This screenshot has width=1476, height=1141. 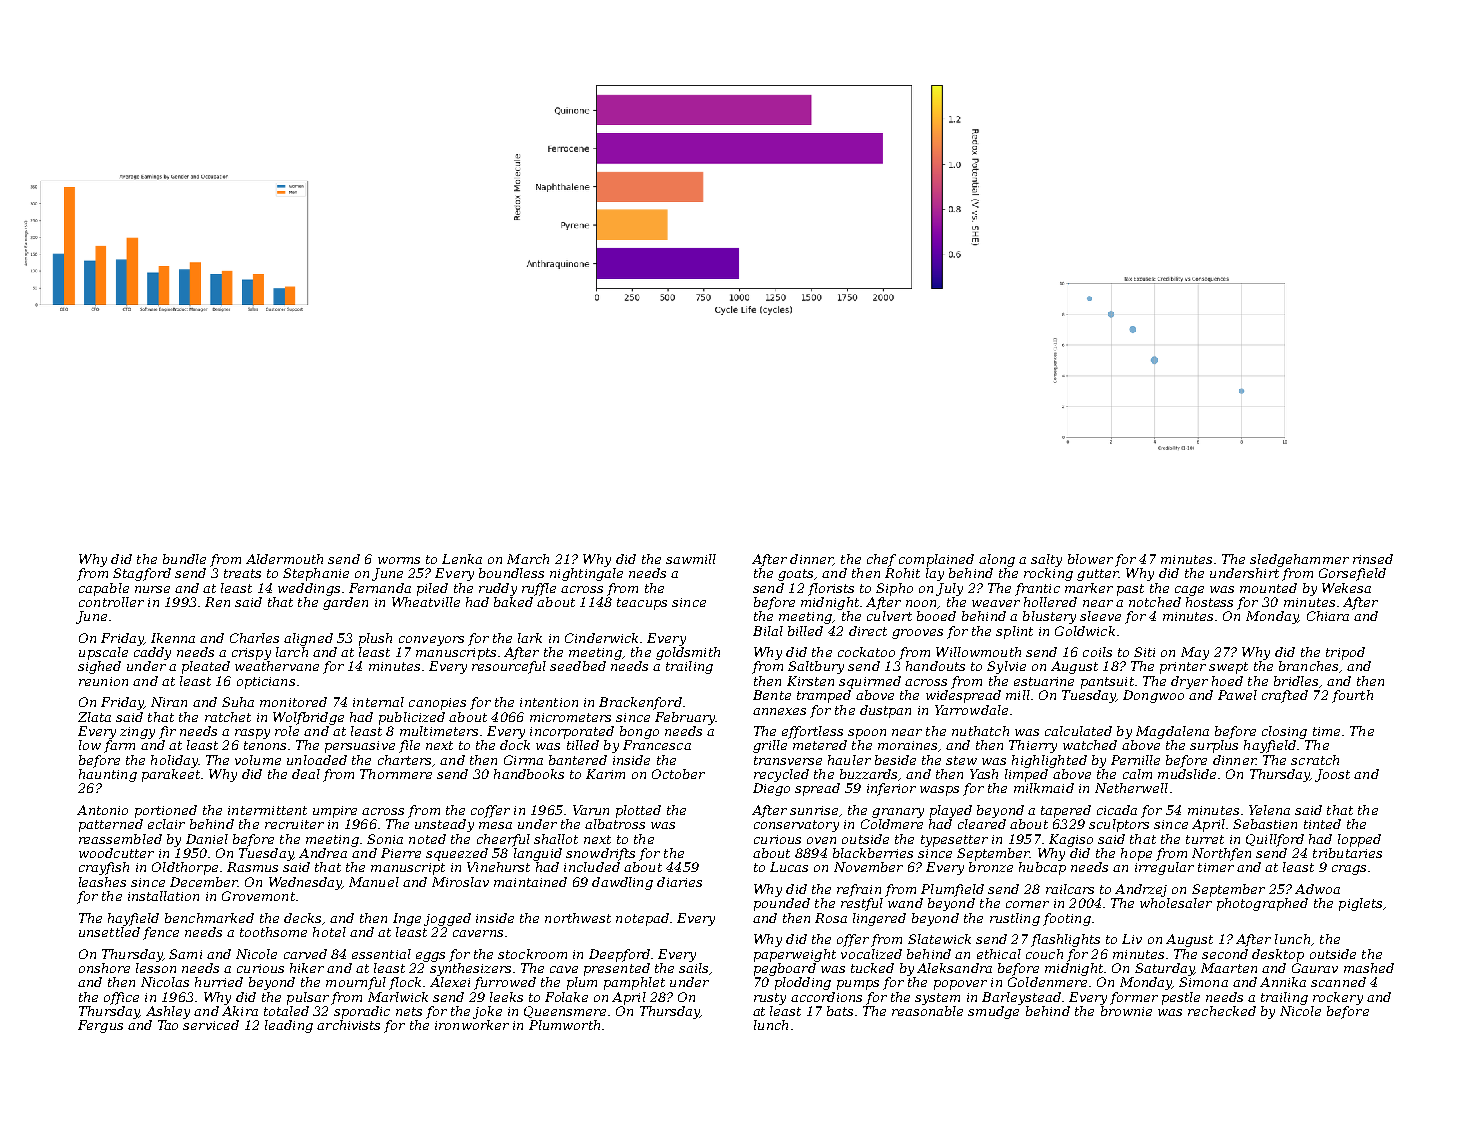 What do you see at coordinates (104, 589) in the screenshot?
I see `capable` at bounding box center [104, 589].
